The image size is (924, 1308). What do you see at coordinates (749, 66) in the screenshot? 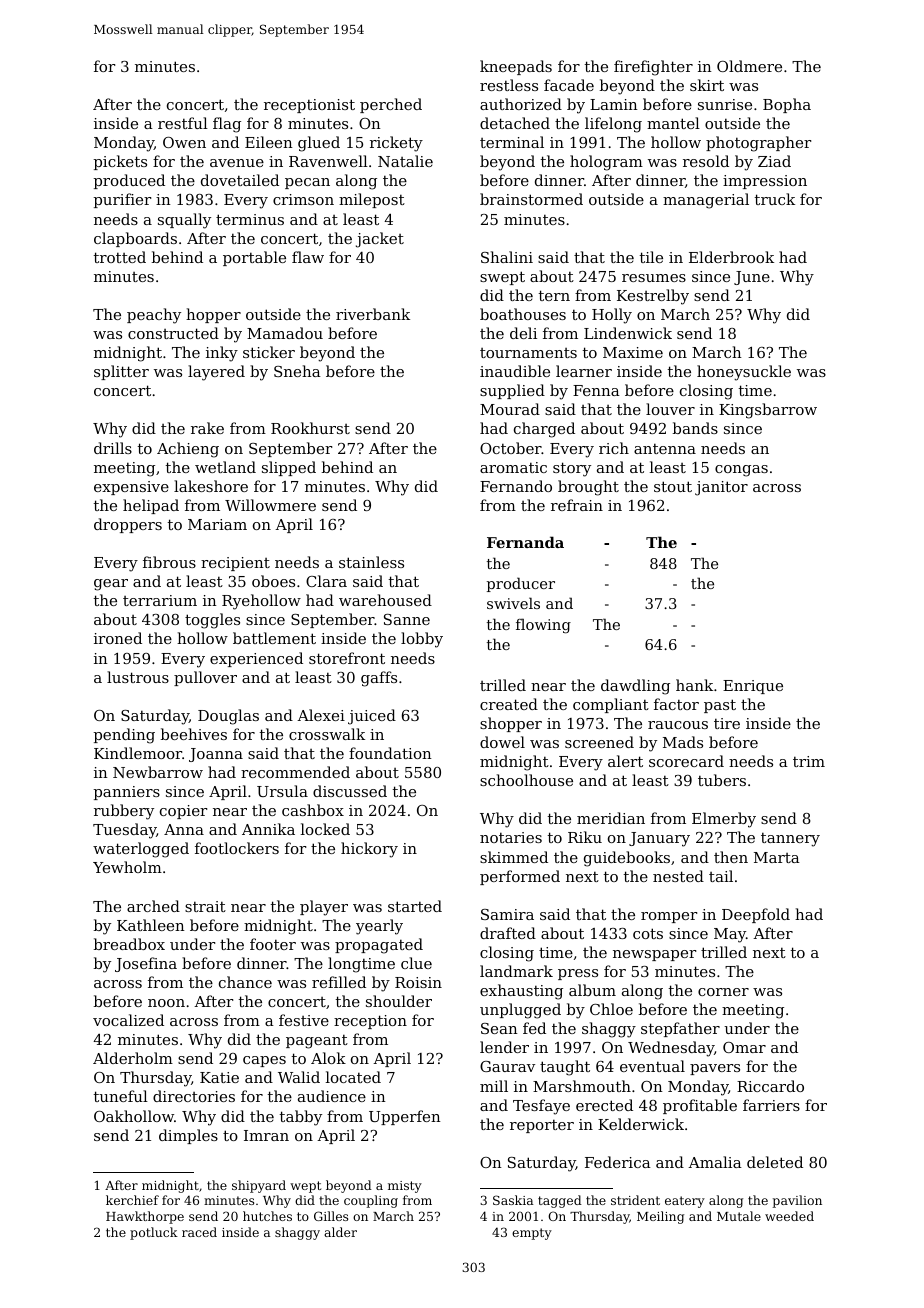
I see `Oldmere` at bounding box center [749, 66].
